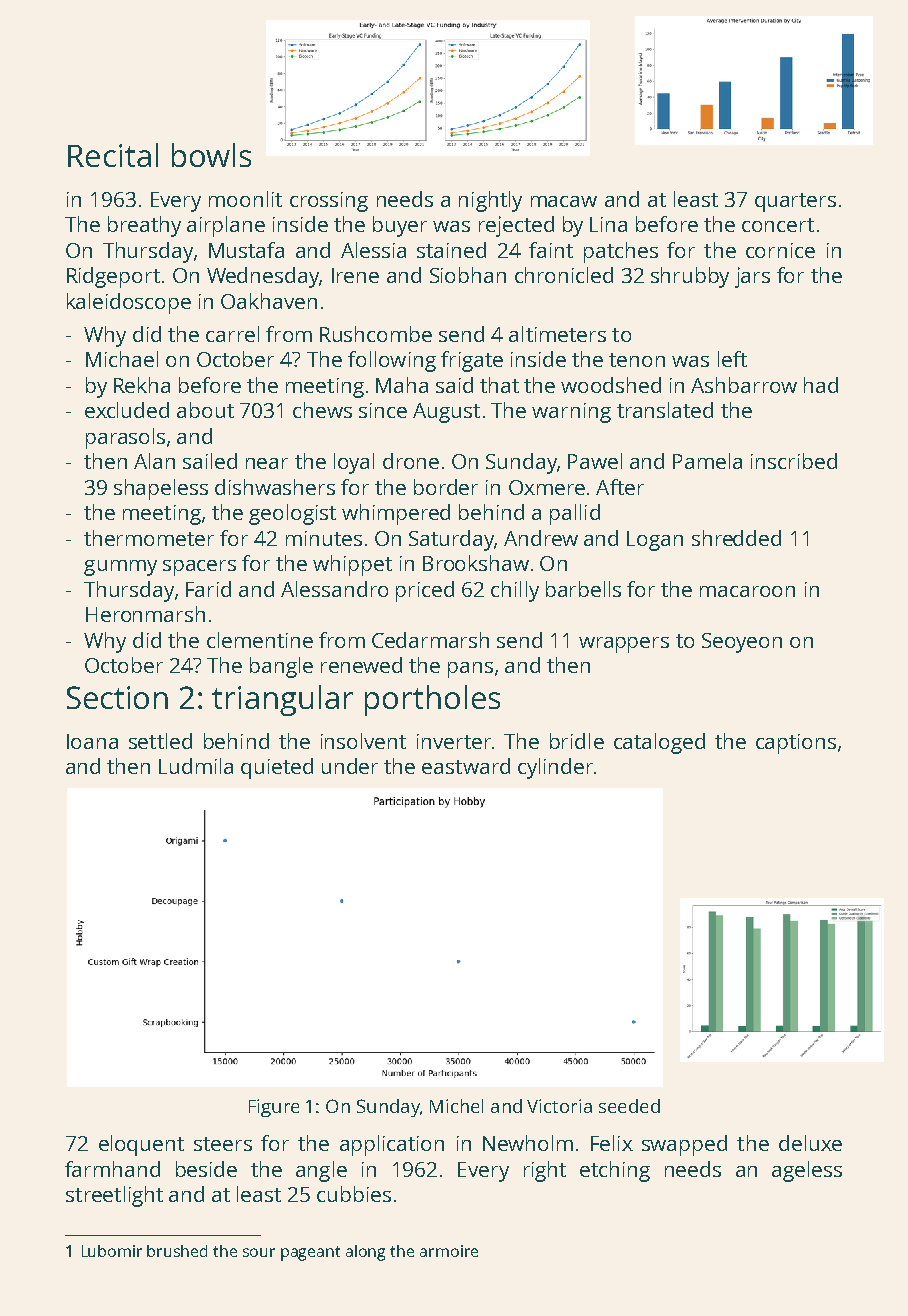 The height and width of the screenshot is (1316, 908). Describe the element at coordinates (810, 1143) in the screenshot. I see `deluxe` at that location.
